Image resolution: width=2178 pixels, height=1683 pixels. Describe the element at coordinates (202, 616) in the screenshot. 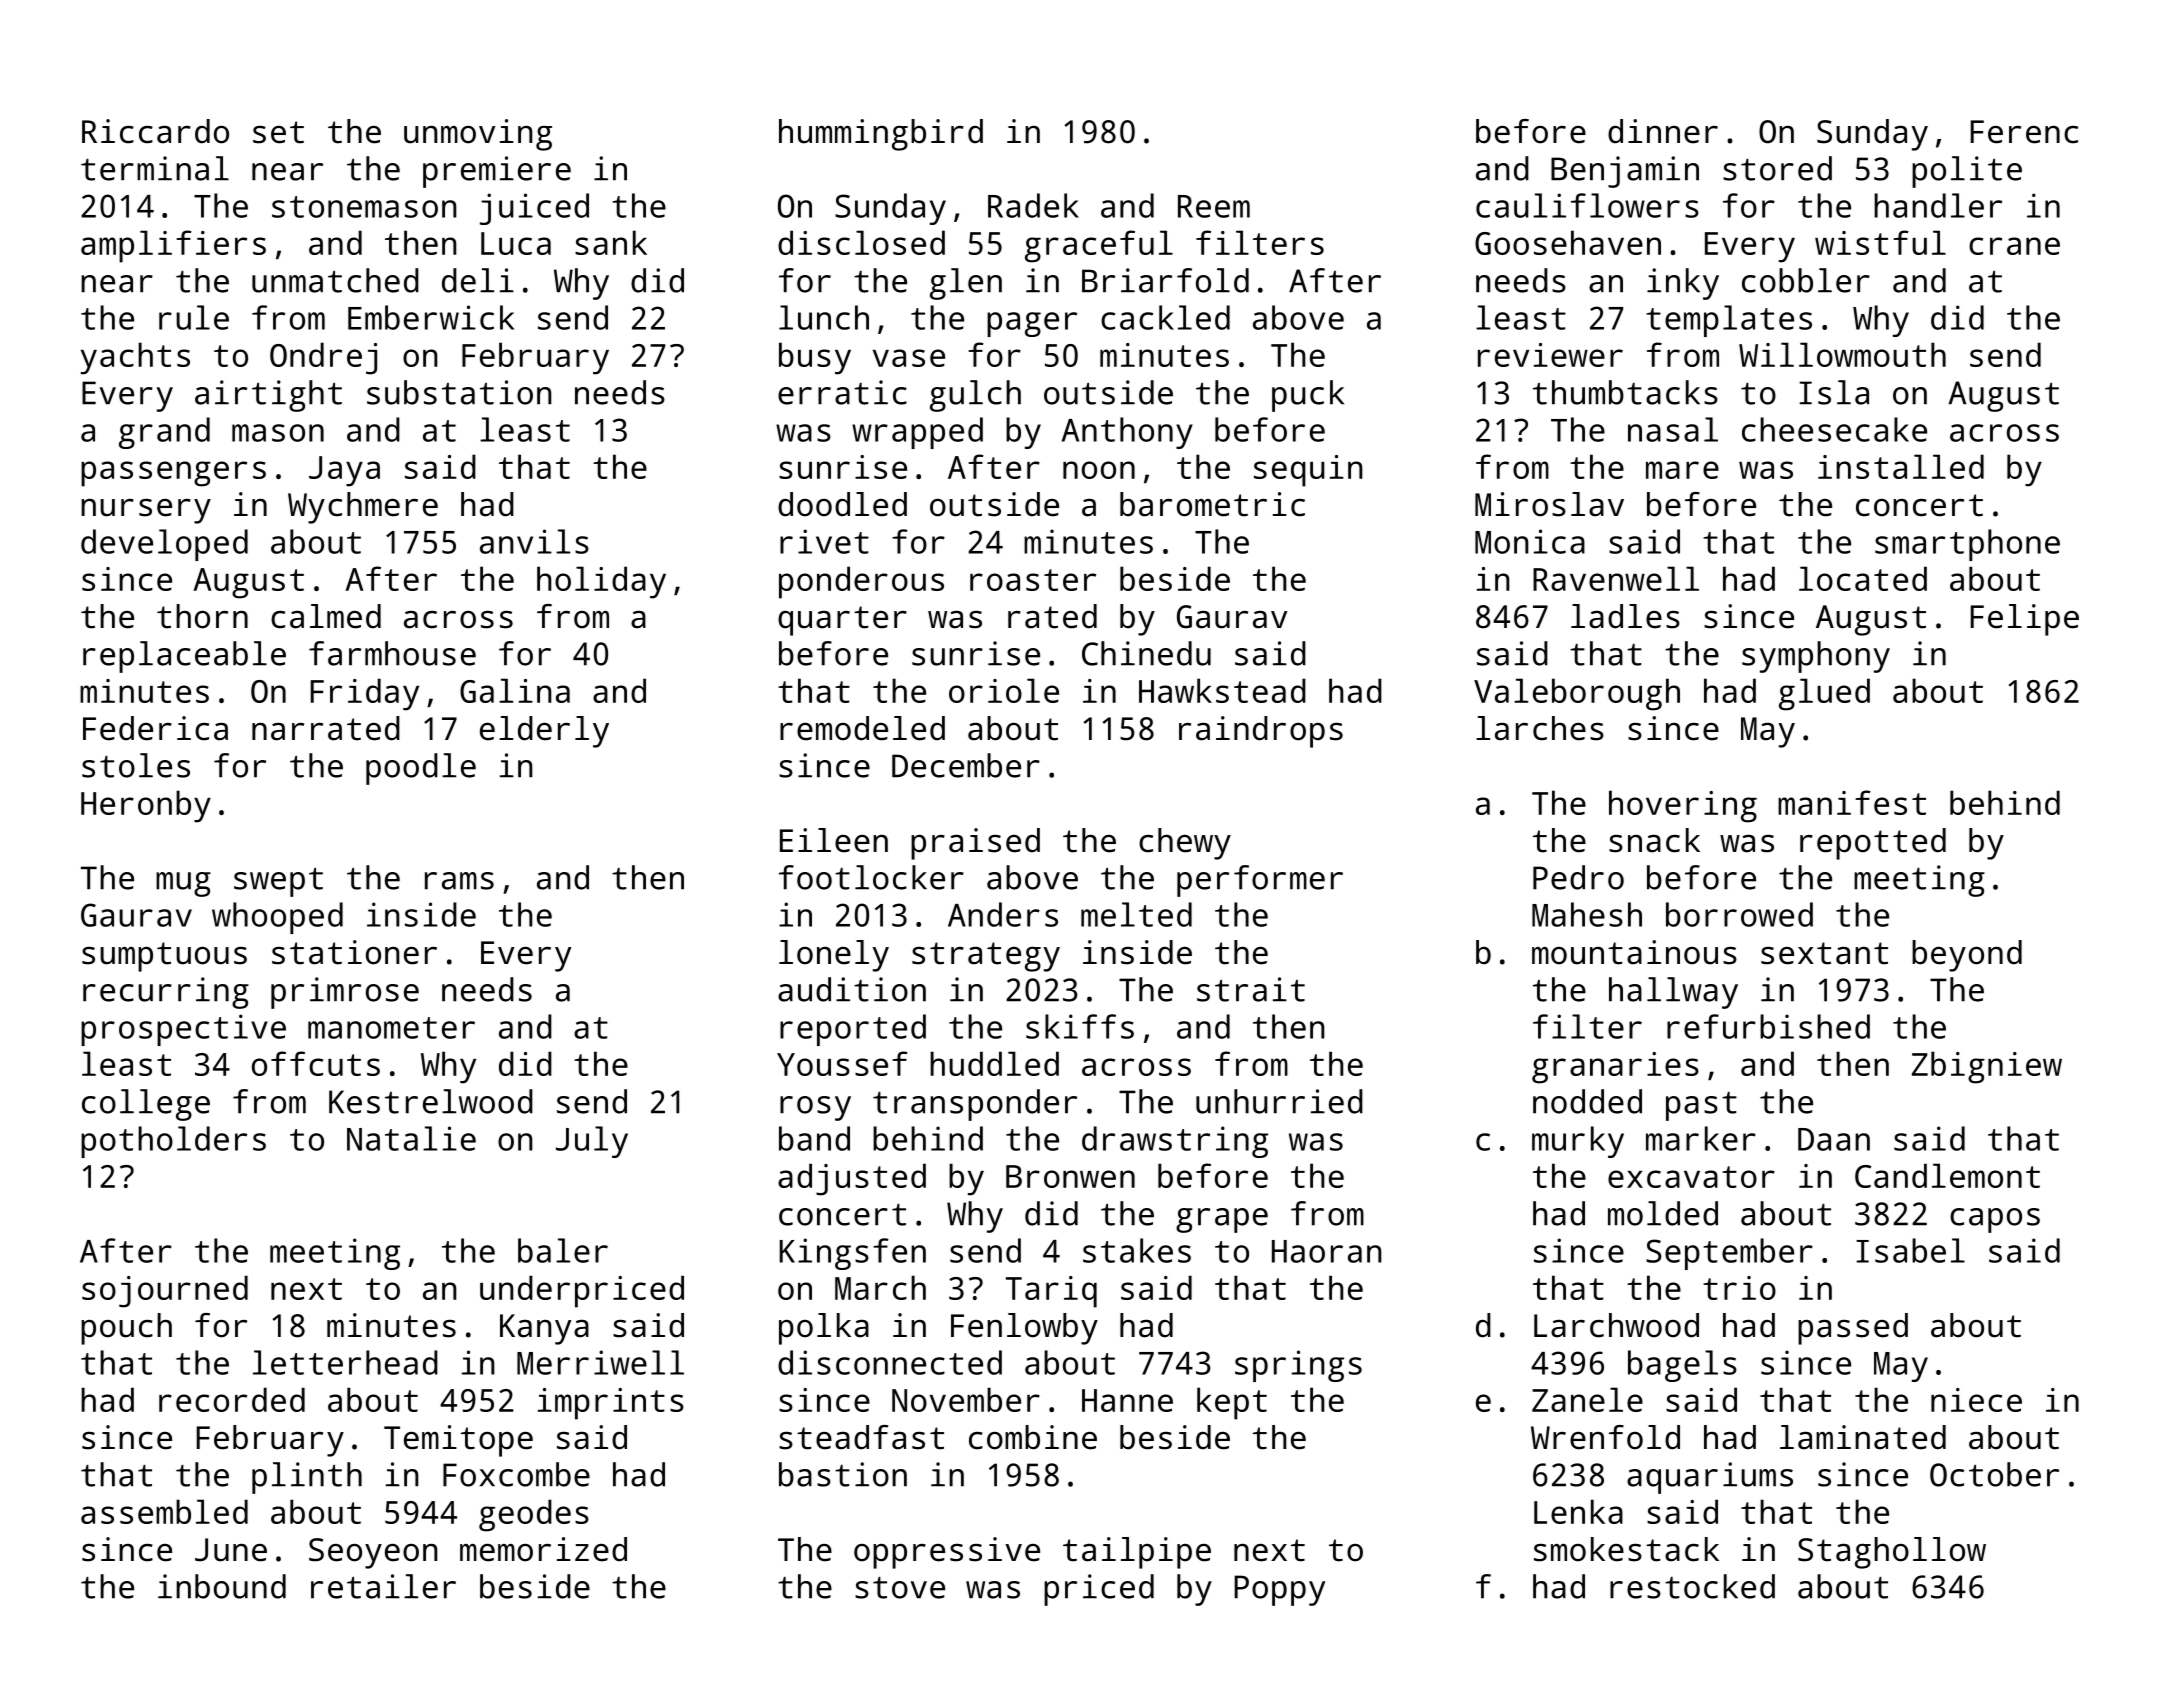

I see `thorn` at that location.
